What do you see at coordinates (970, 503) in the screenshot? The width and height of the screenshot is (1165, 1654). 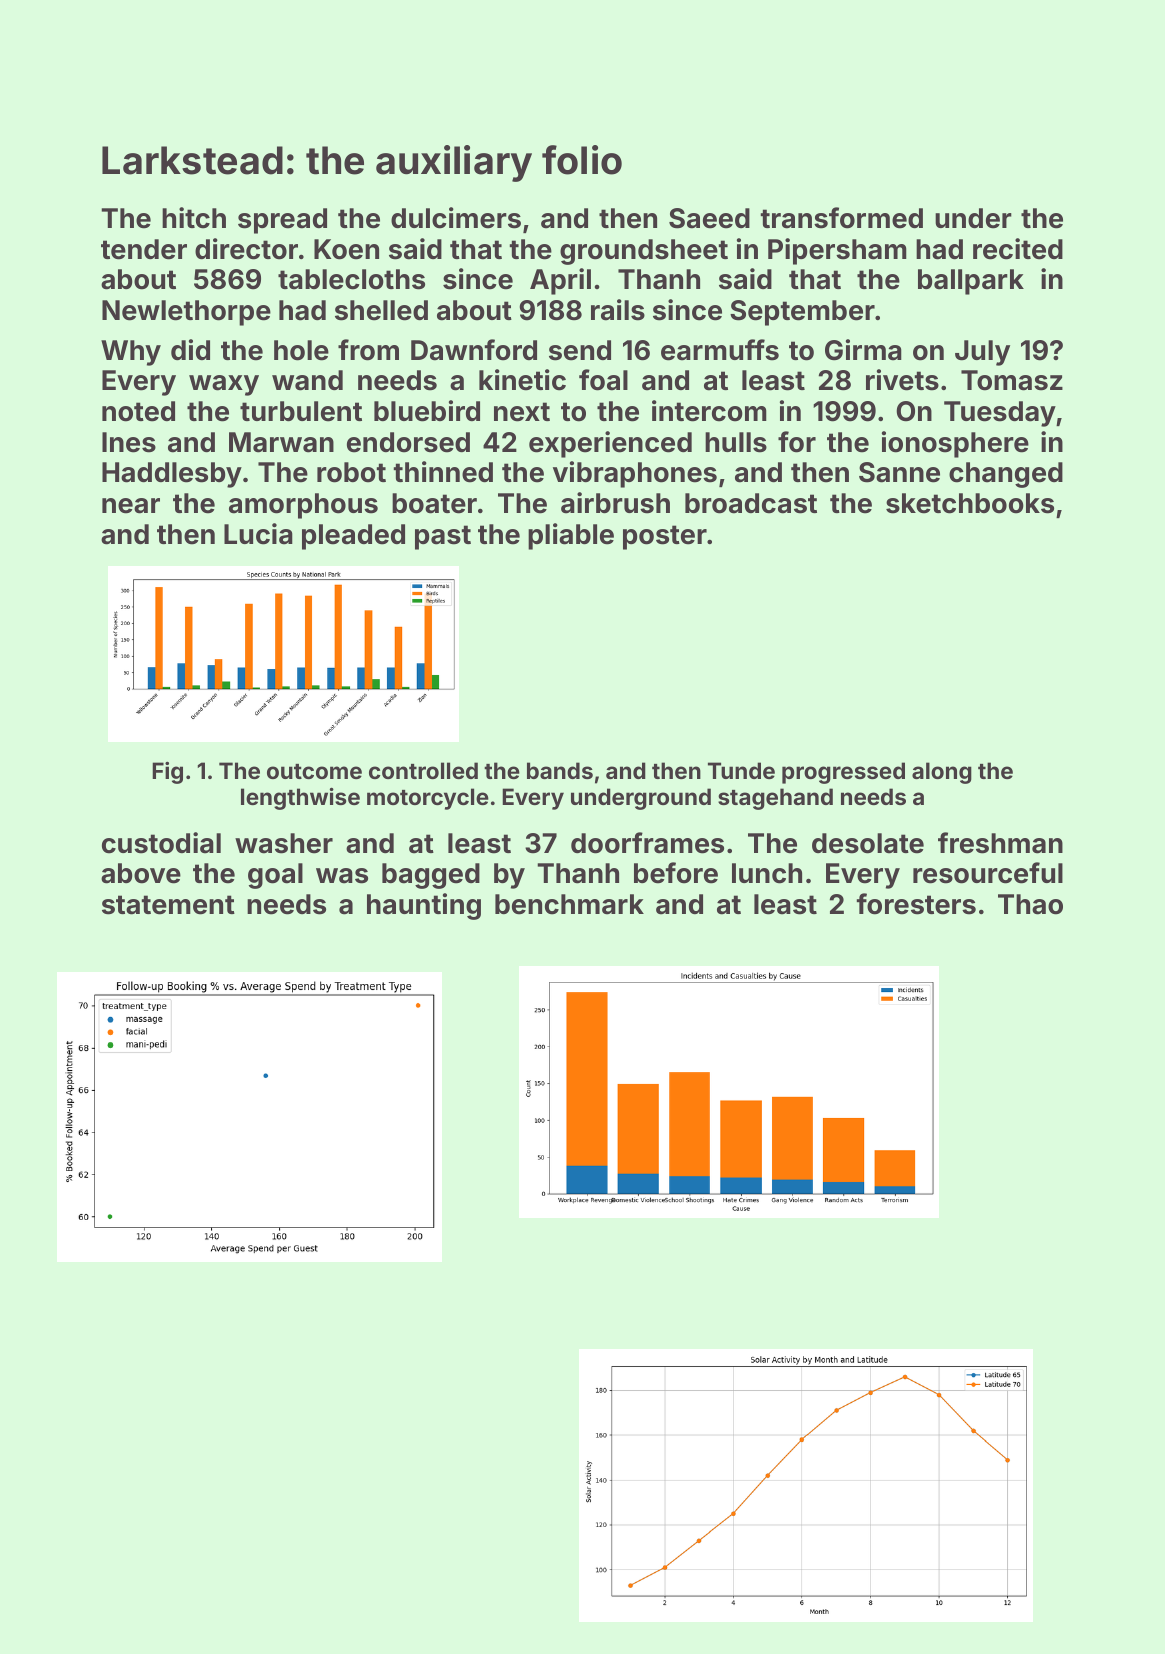 I see `sketchbooks` at bounding box center [970, 503].
